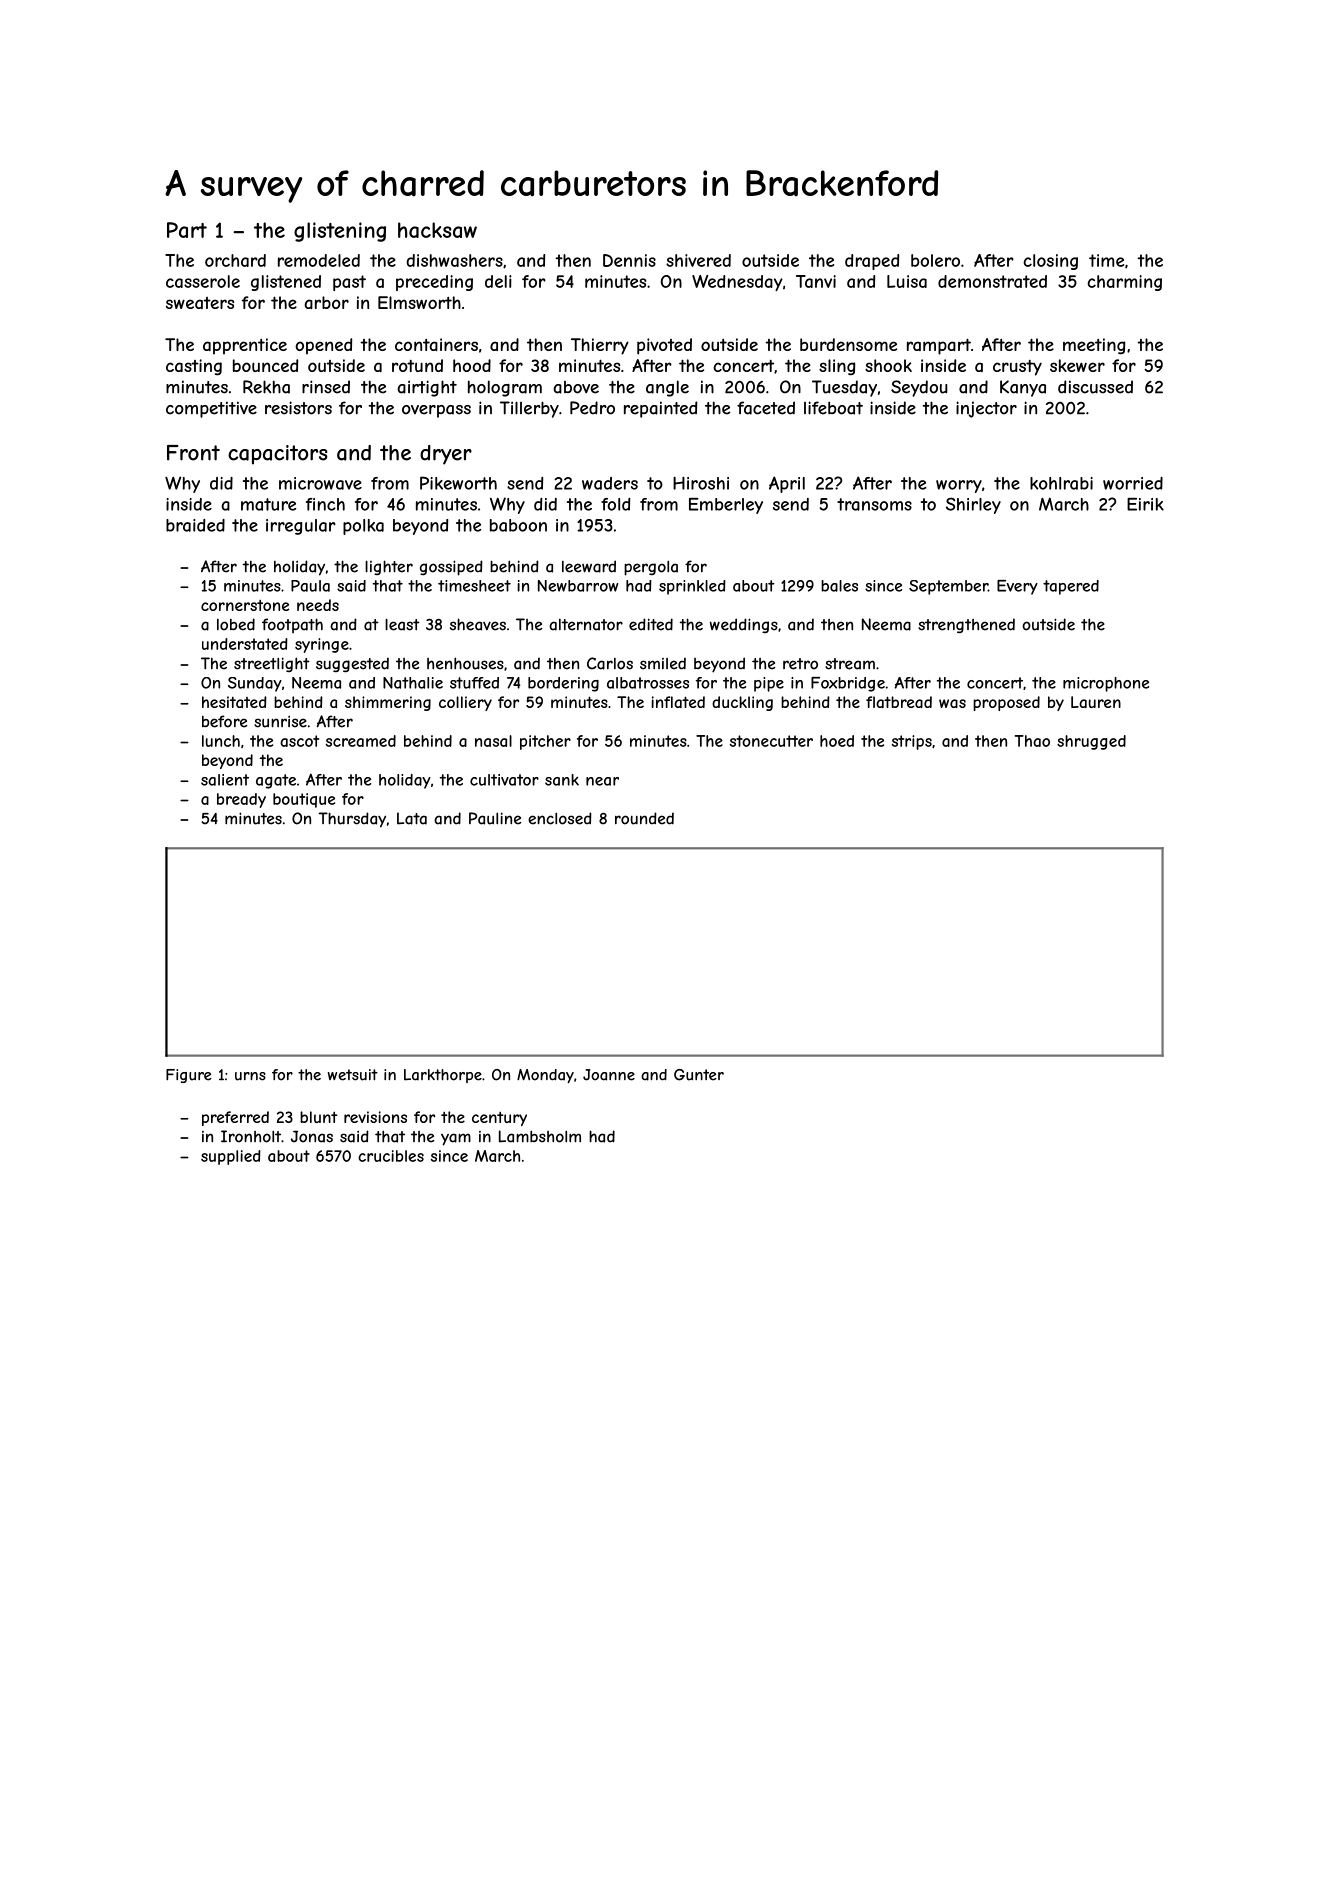 This page has height=1880, width=1329. Describe the element at coordinates (195, 525) in the page. I see `braided` at that location.
